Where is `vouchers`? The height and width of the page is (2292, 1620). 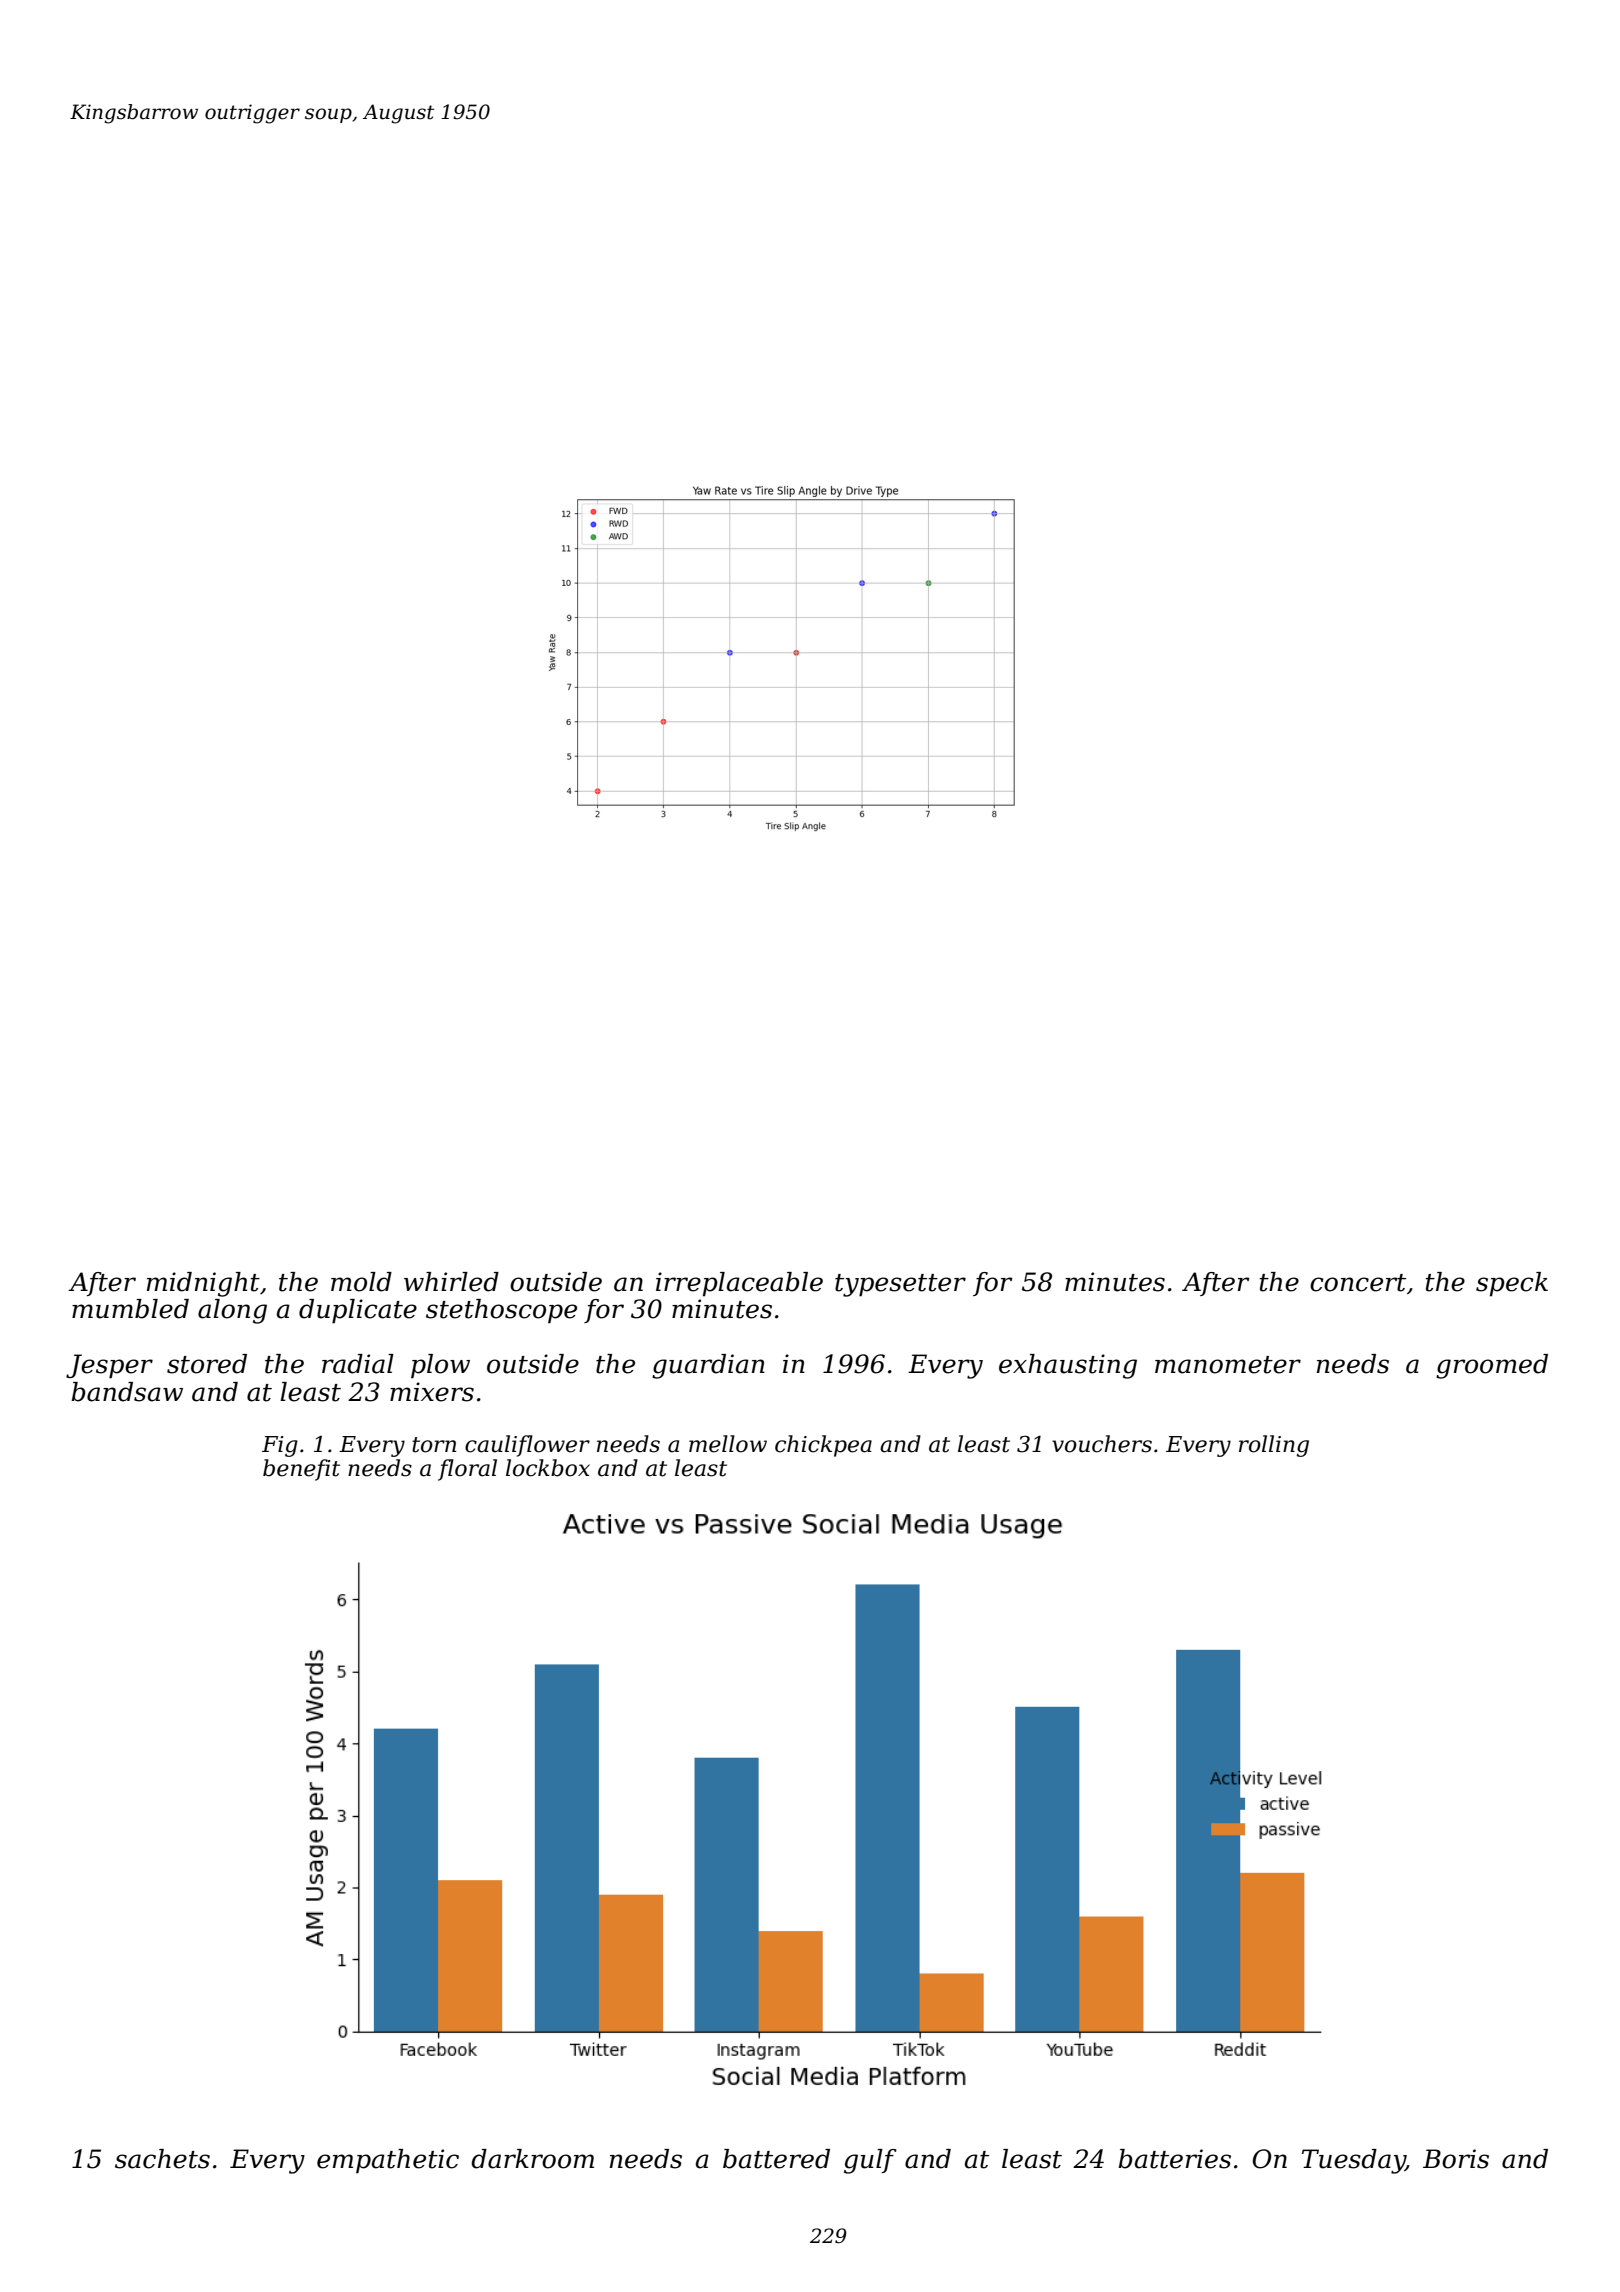 vouchers is located at coordinates (1102, 1444).
